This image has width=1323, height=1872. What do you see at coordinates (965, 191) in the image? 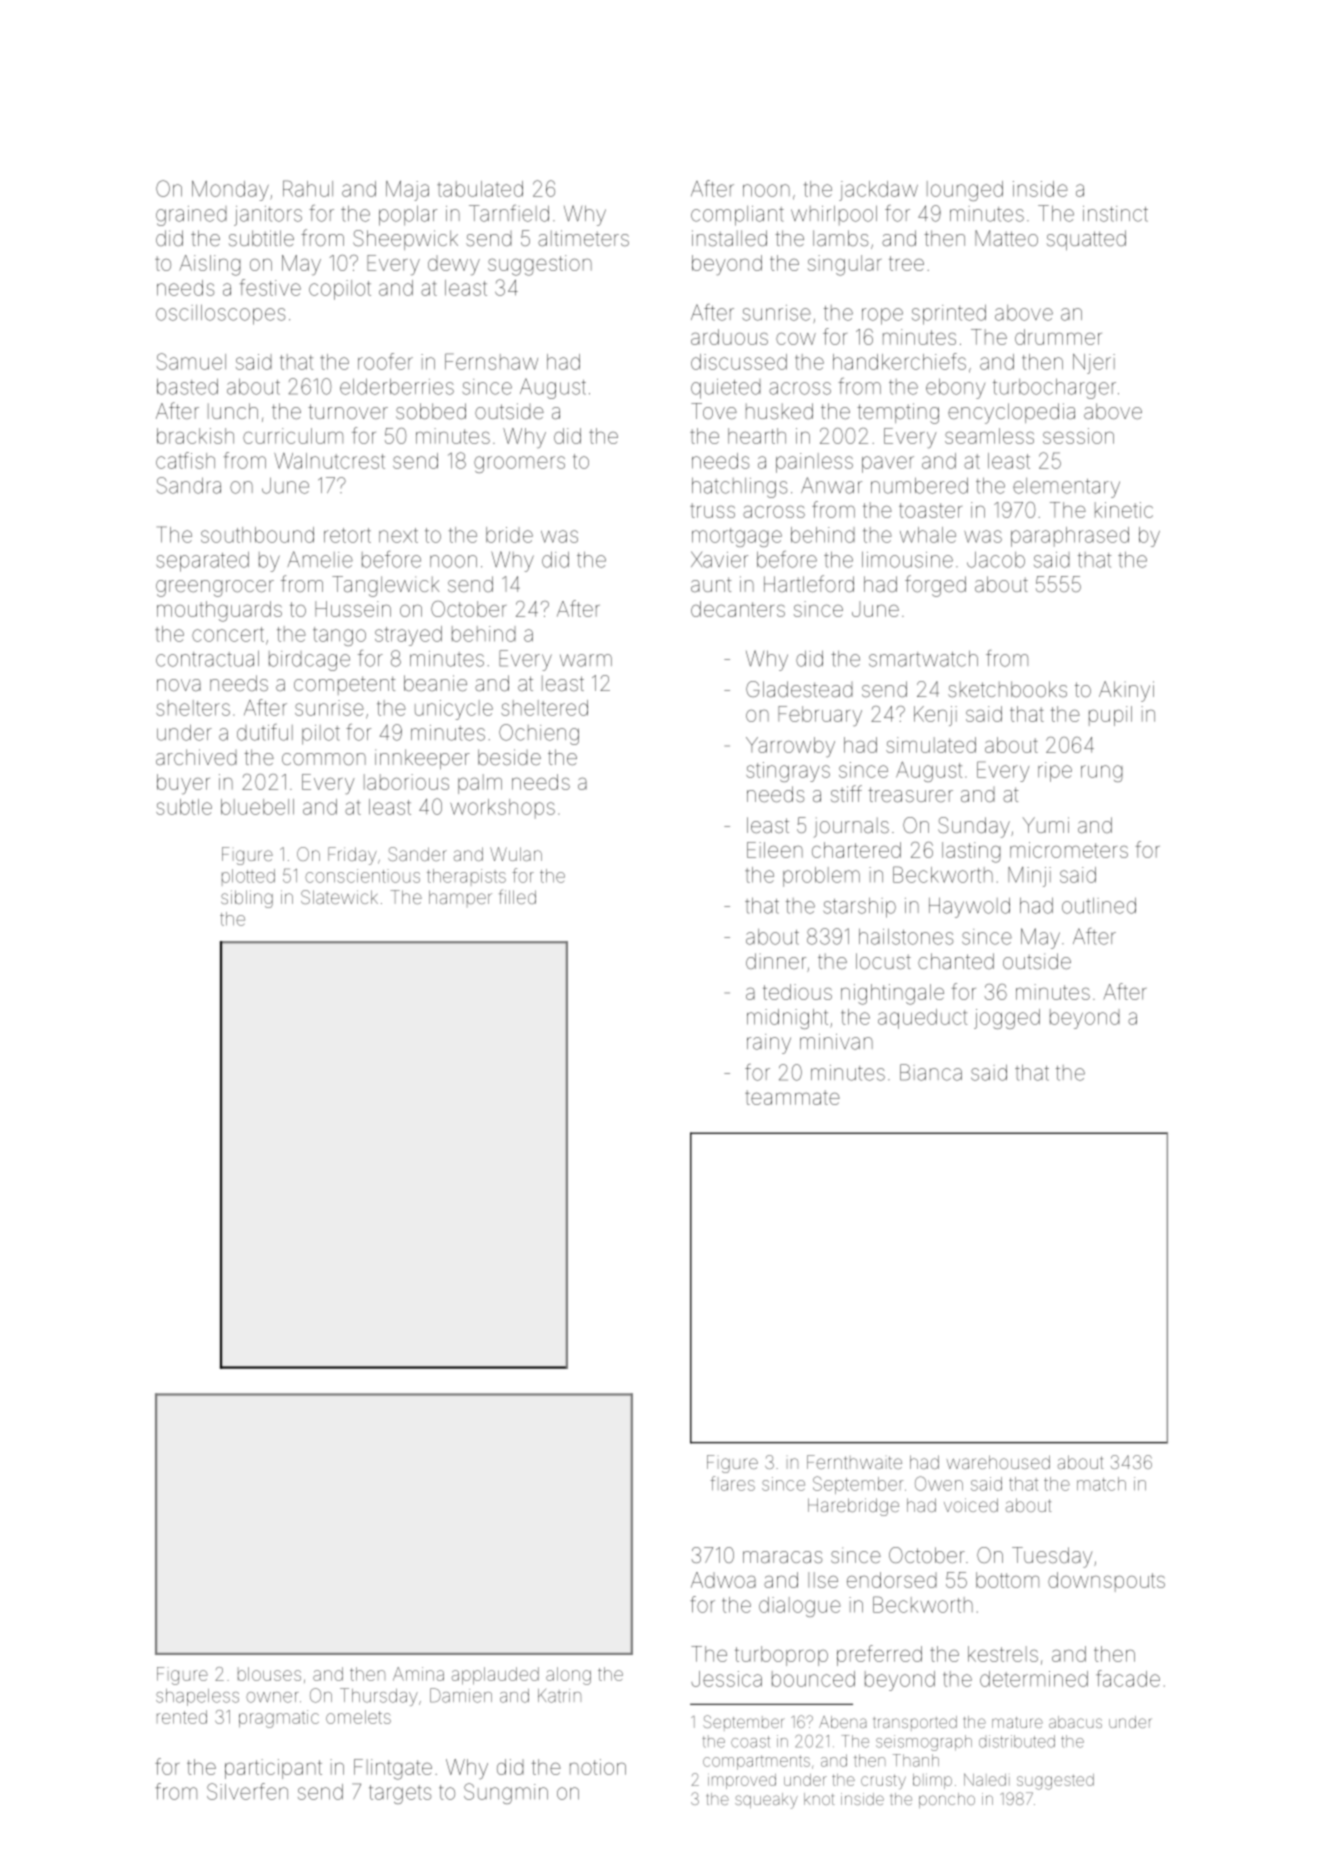
I see `lounged` at bounding box center [965, 191].
